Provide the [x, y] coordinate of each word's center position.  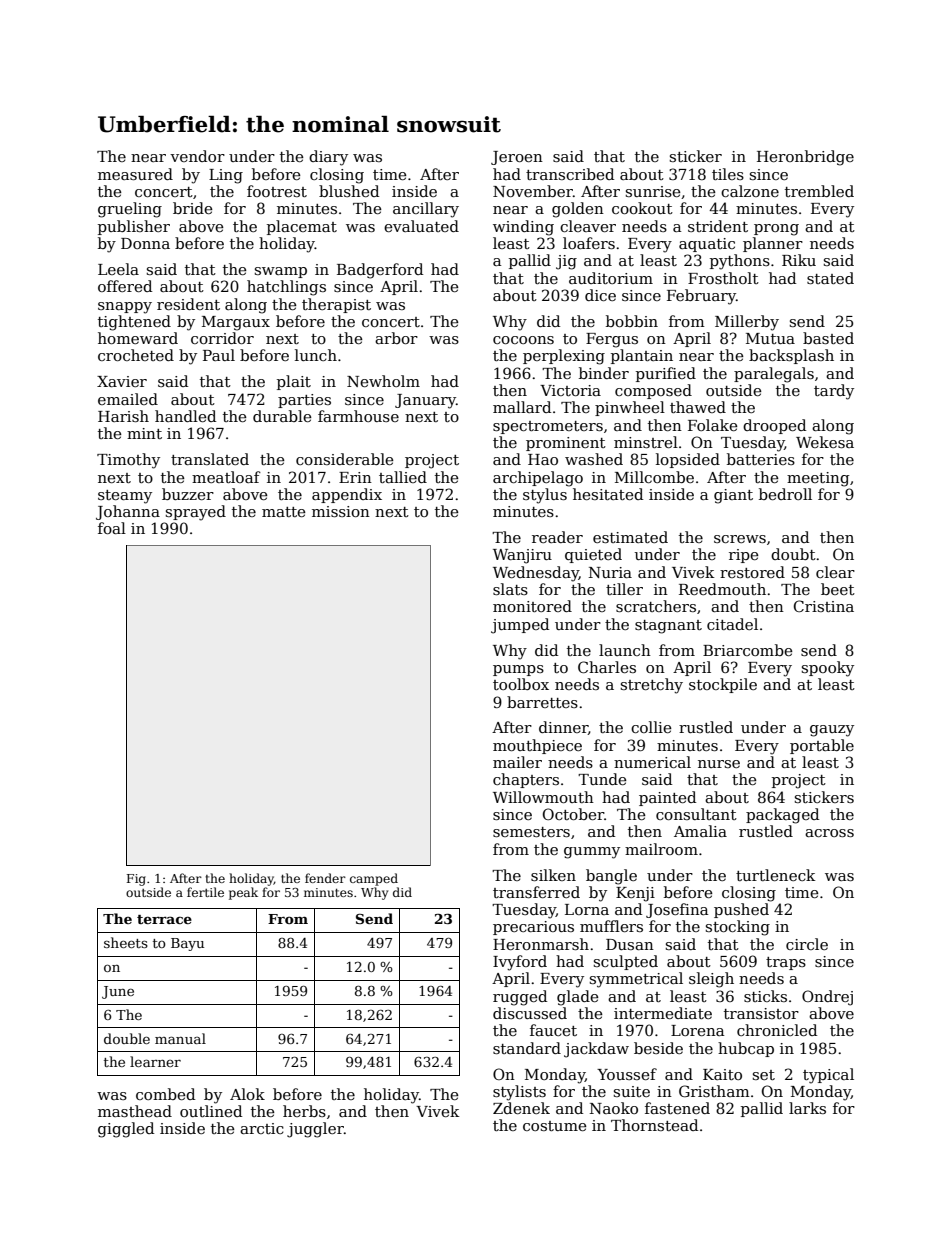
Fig [136, 880]
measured [135, 174]
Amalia [700, 831]
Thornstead [654, 1125]
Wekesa [825, 442]
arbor [396, 338]
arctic [262, 1128]
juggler [315, 1130]
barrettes [542, 702]
